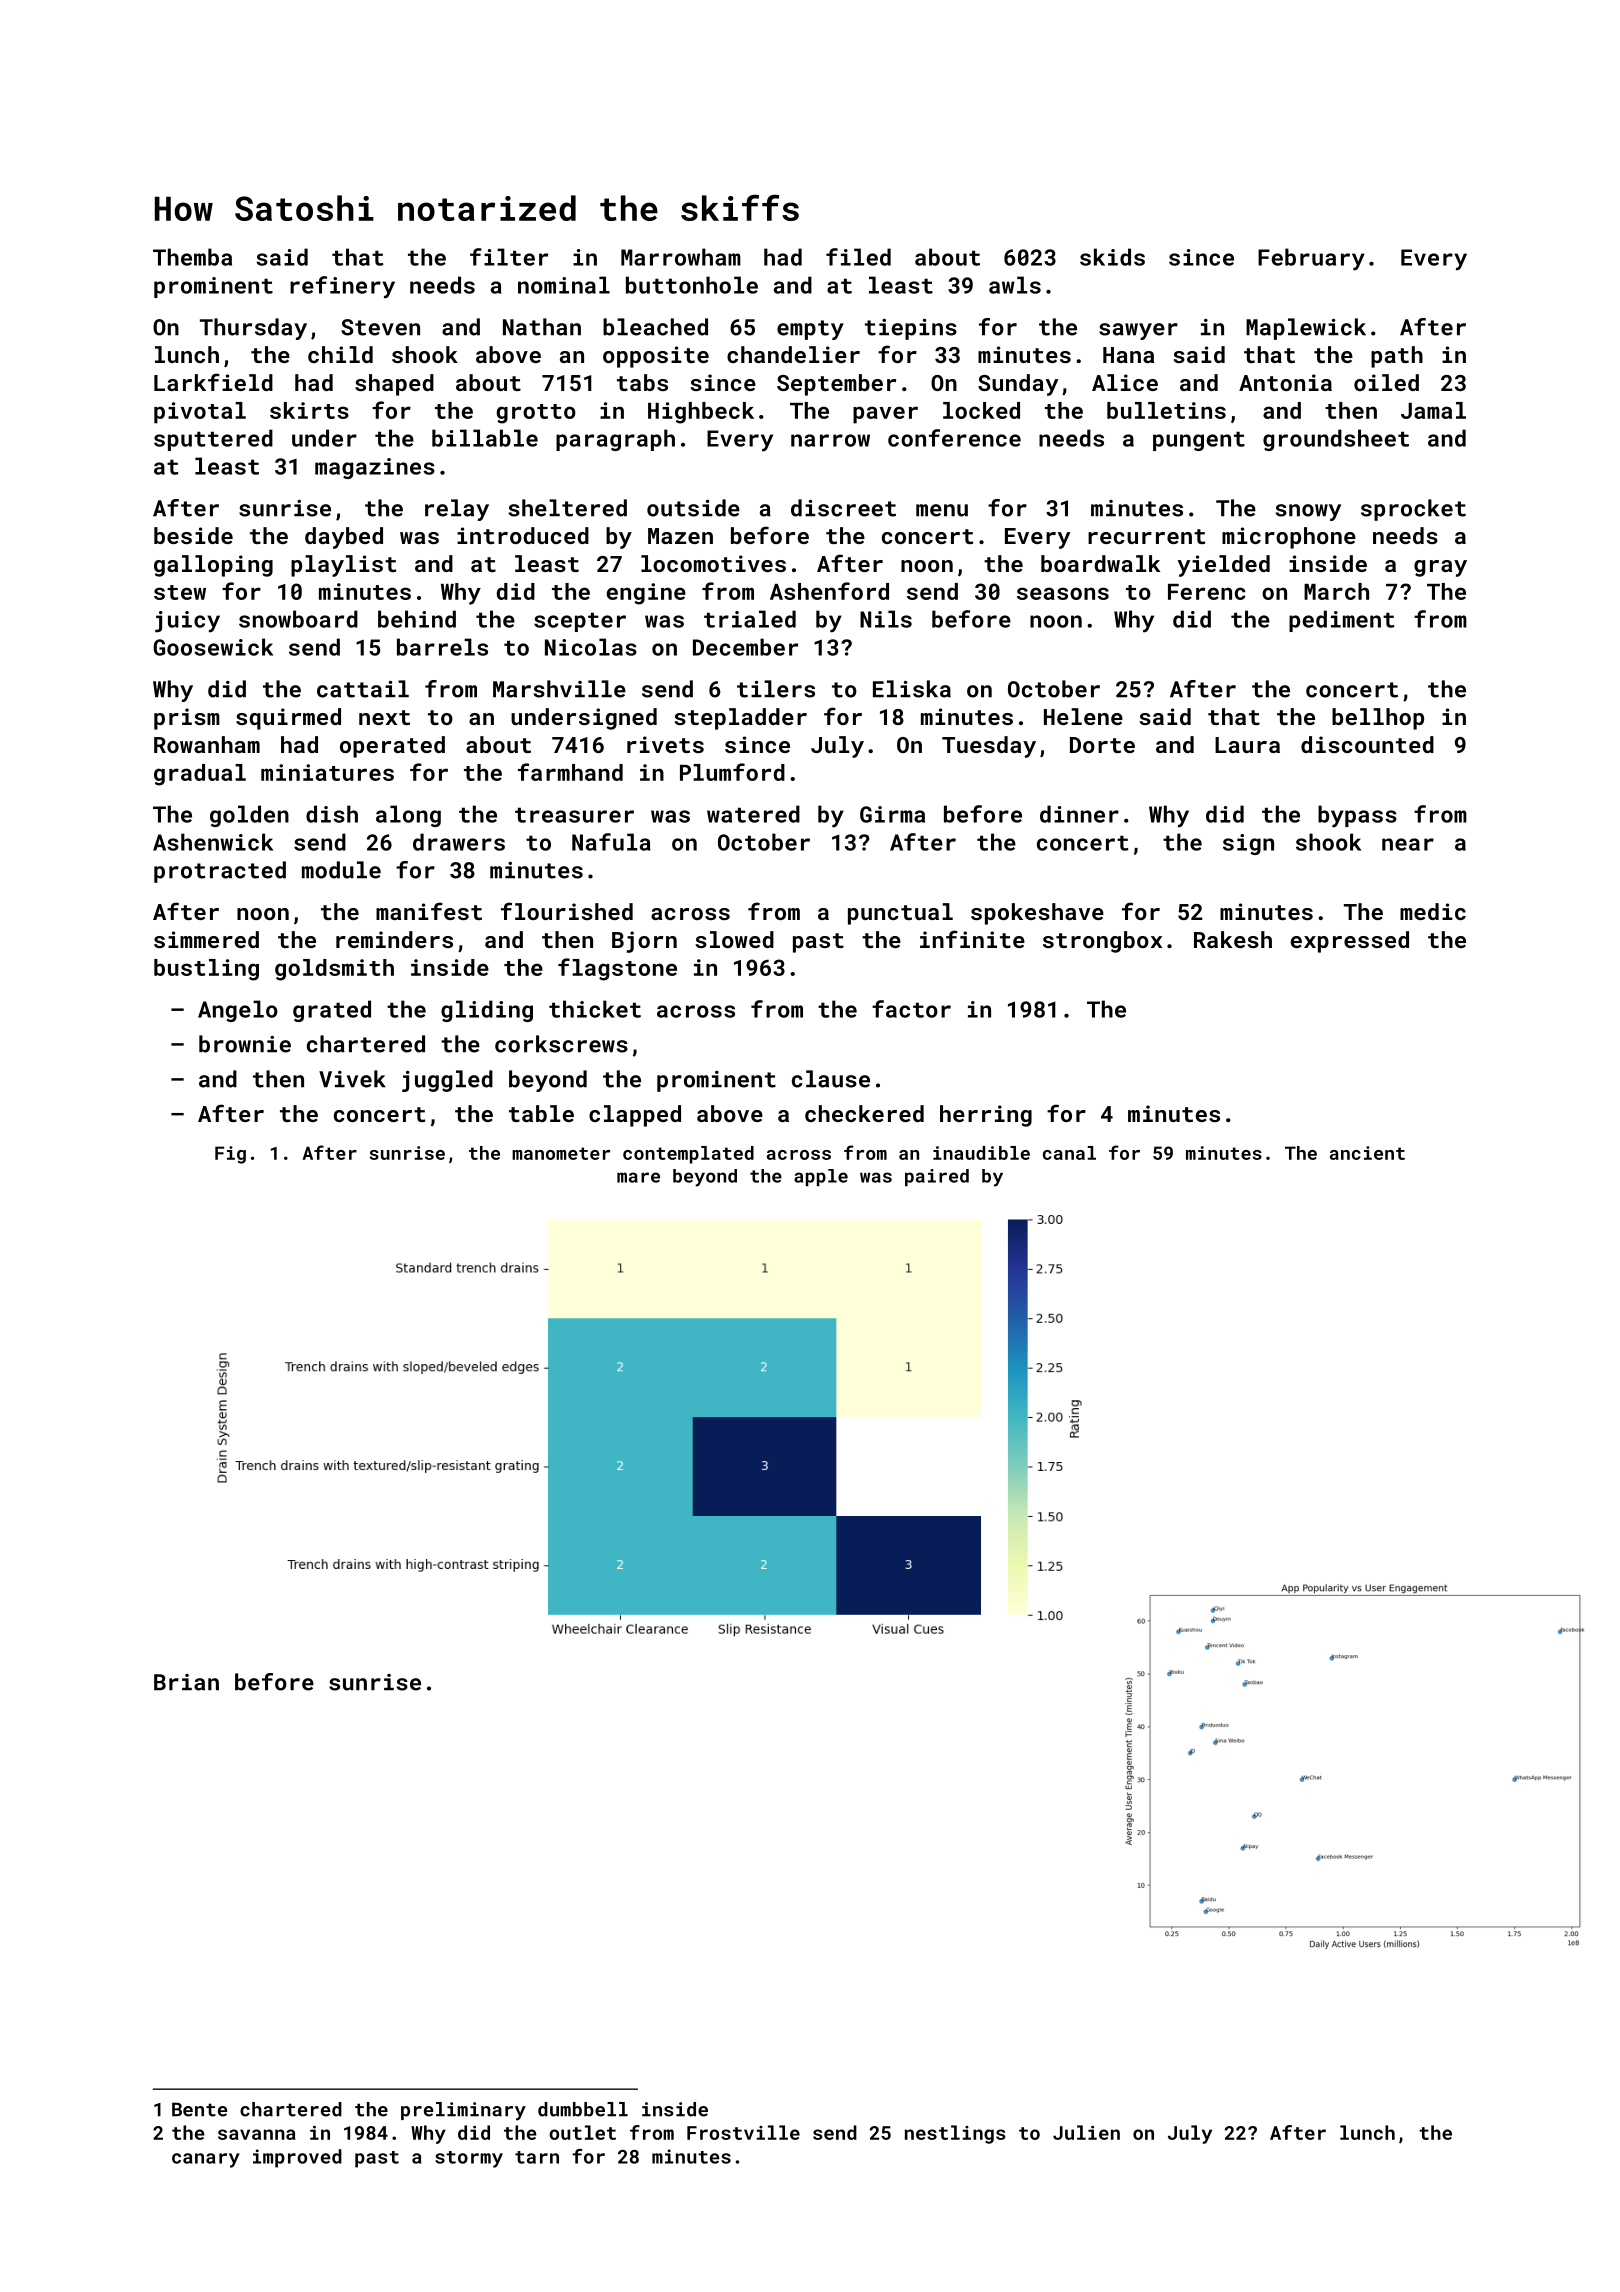 The height and width of the page is (2292, 1620). I want to click on tilers, so click(776, 689).
